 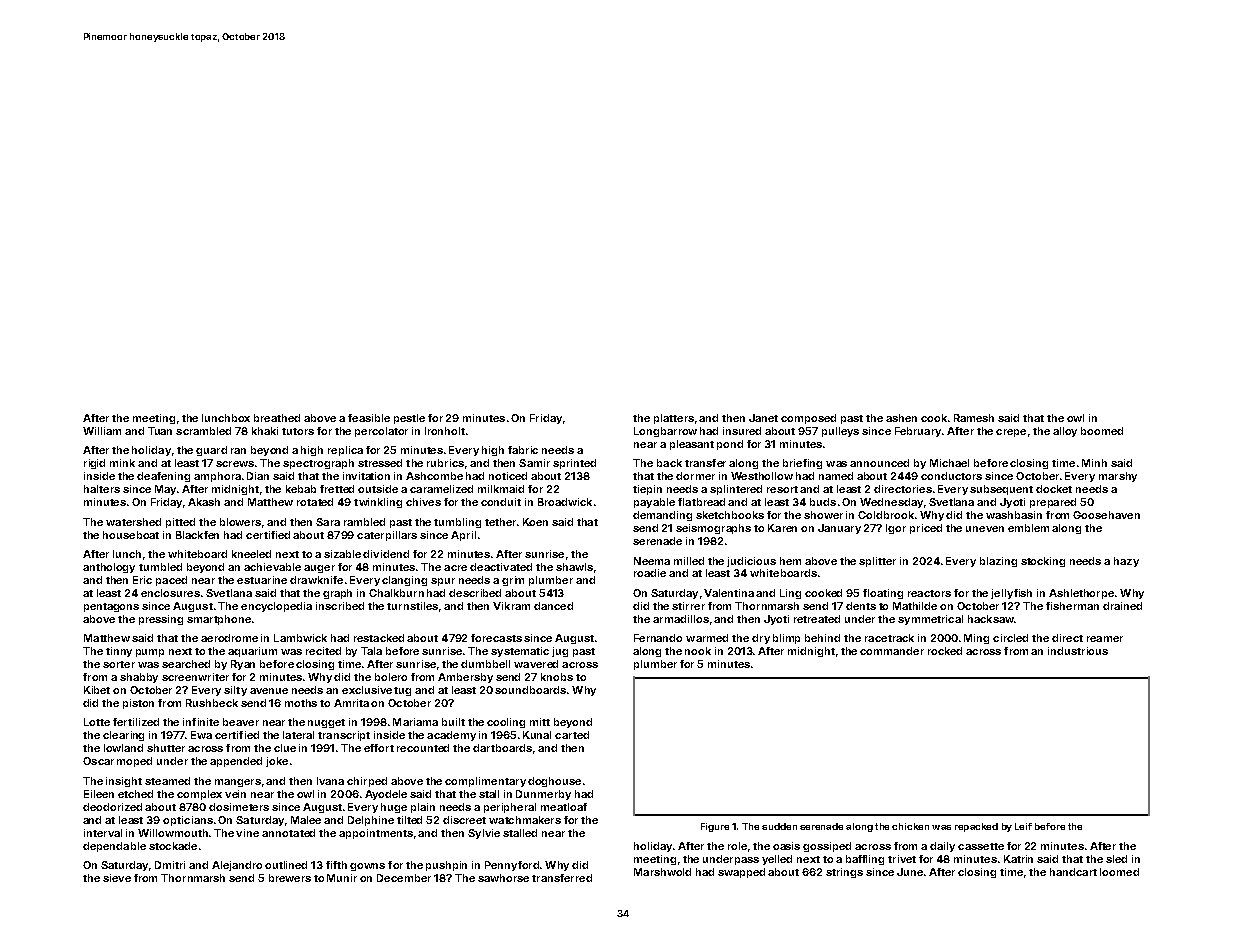 What do you see at coordinates (328, 522) in the document?
I see `Sara` at bounding box center [328, 522].
